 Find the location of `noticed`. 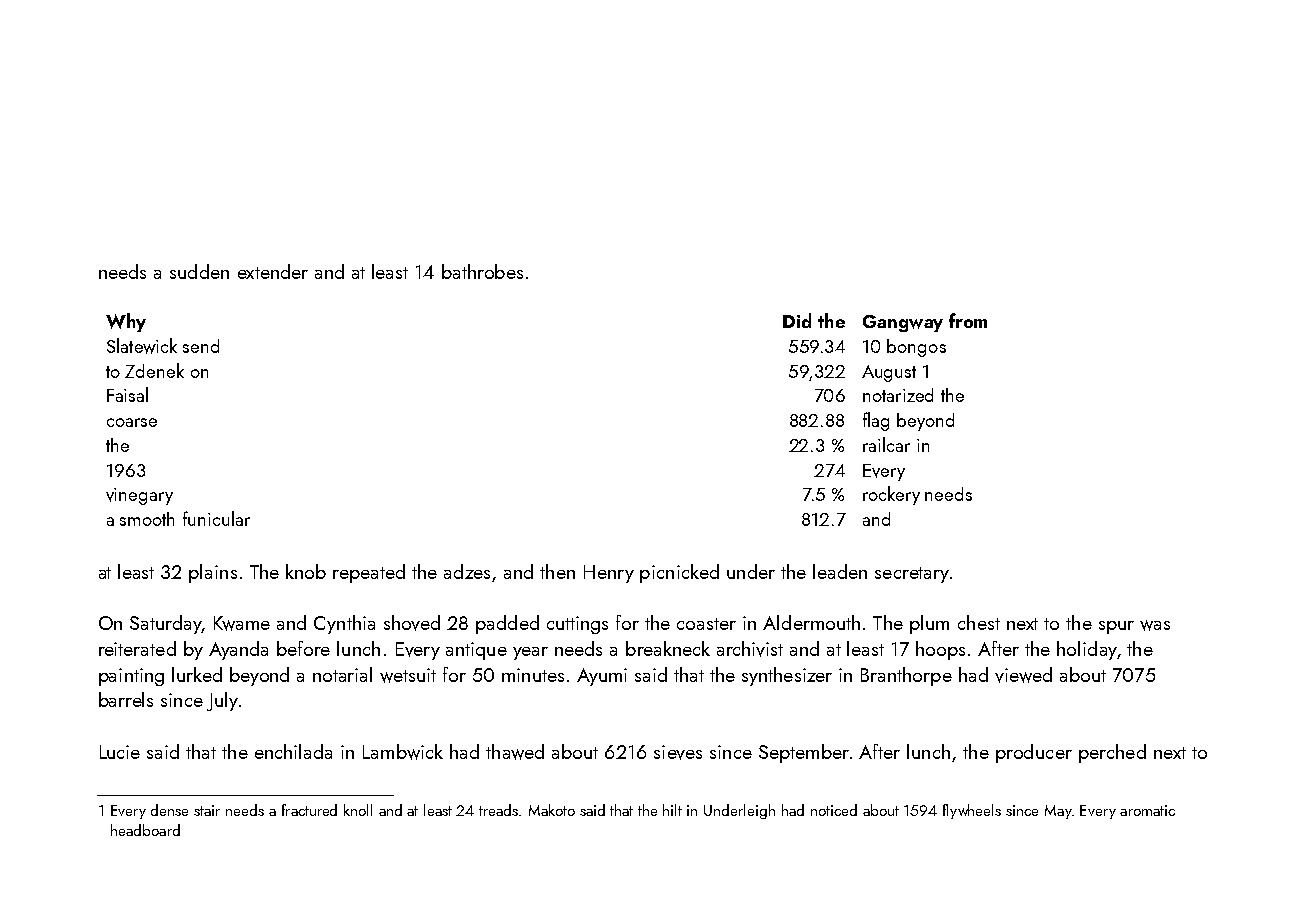

noticed is located at coordinates (834, 810).
